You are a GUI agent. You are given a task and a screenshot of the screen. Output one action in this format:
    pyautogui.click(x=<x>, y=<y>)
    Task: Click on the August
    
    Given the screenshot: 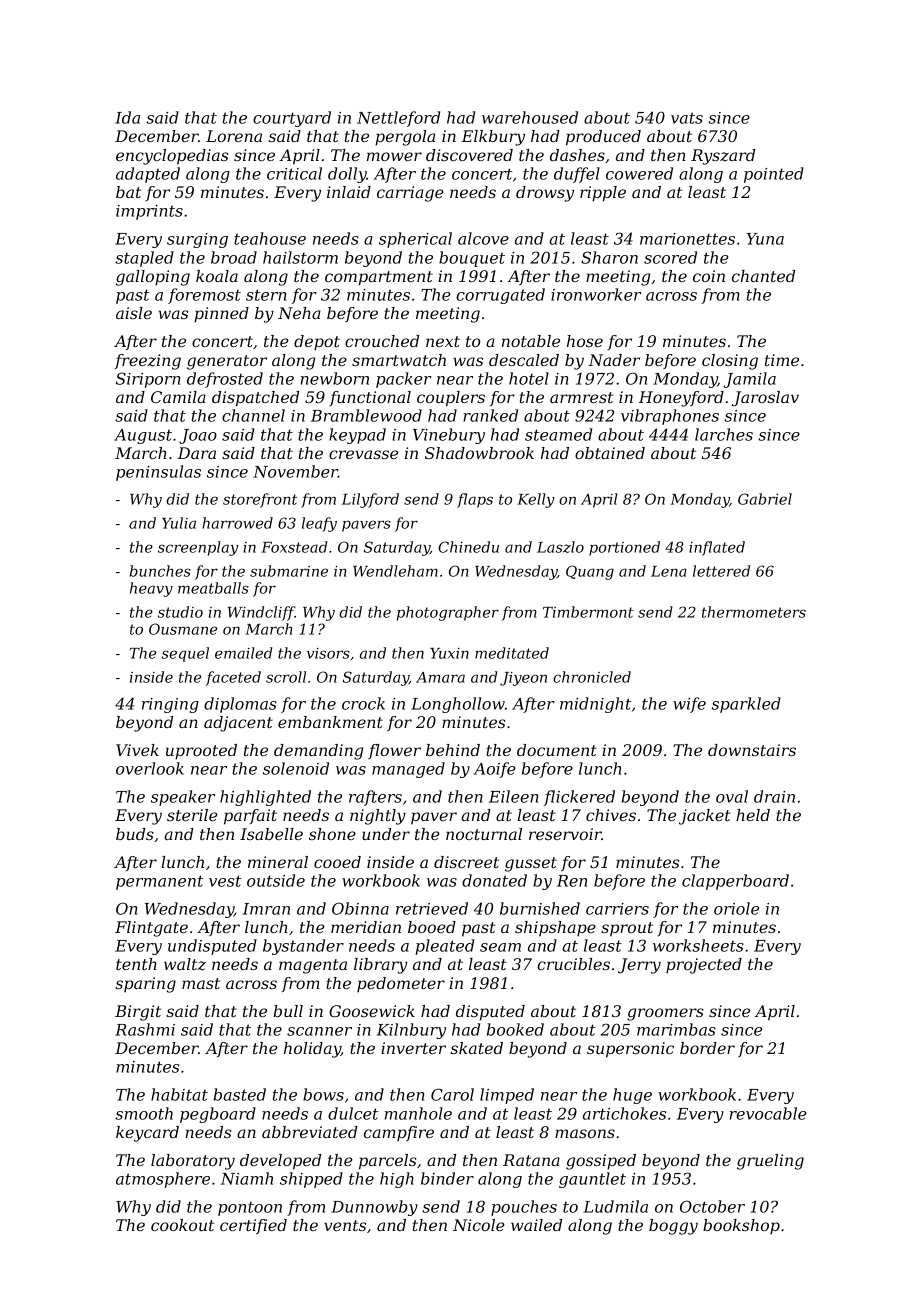 What is the action you would take?
    pyautogui.click(x=143, y=436)
